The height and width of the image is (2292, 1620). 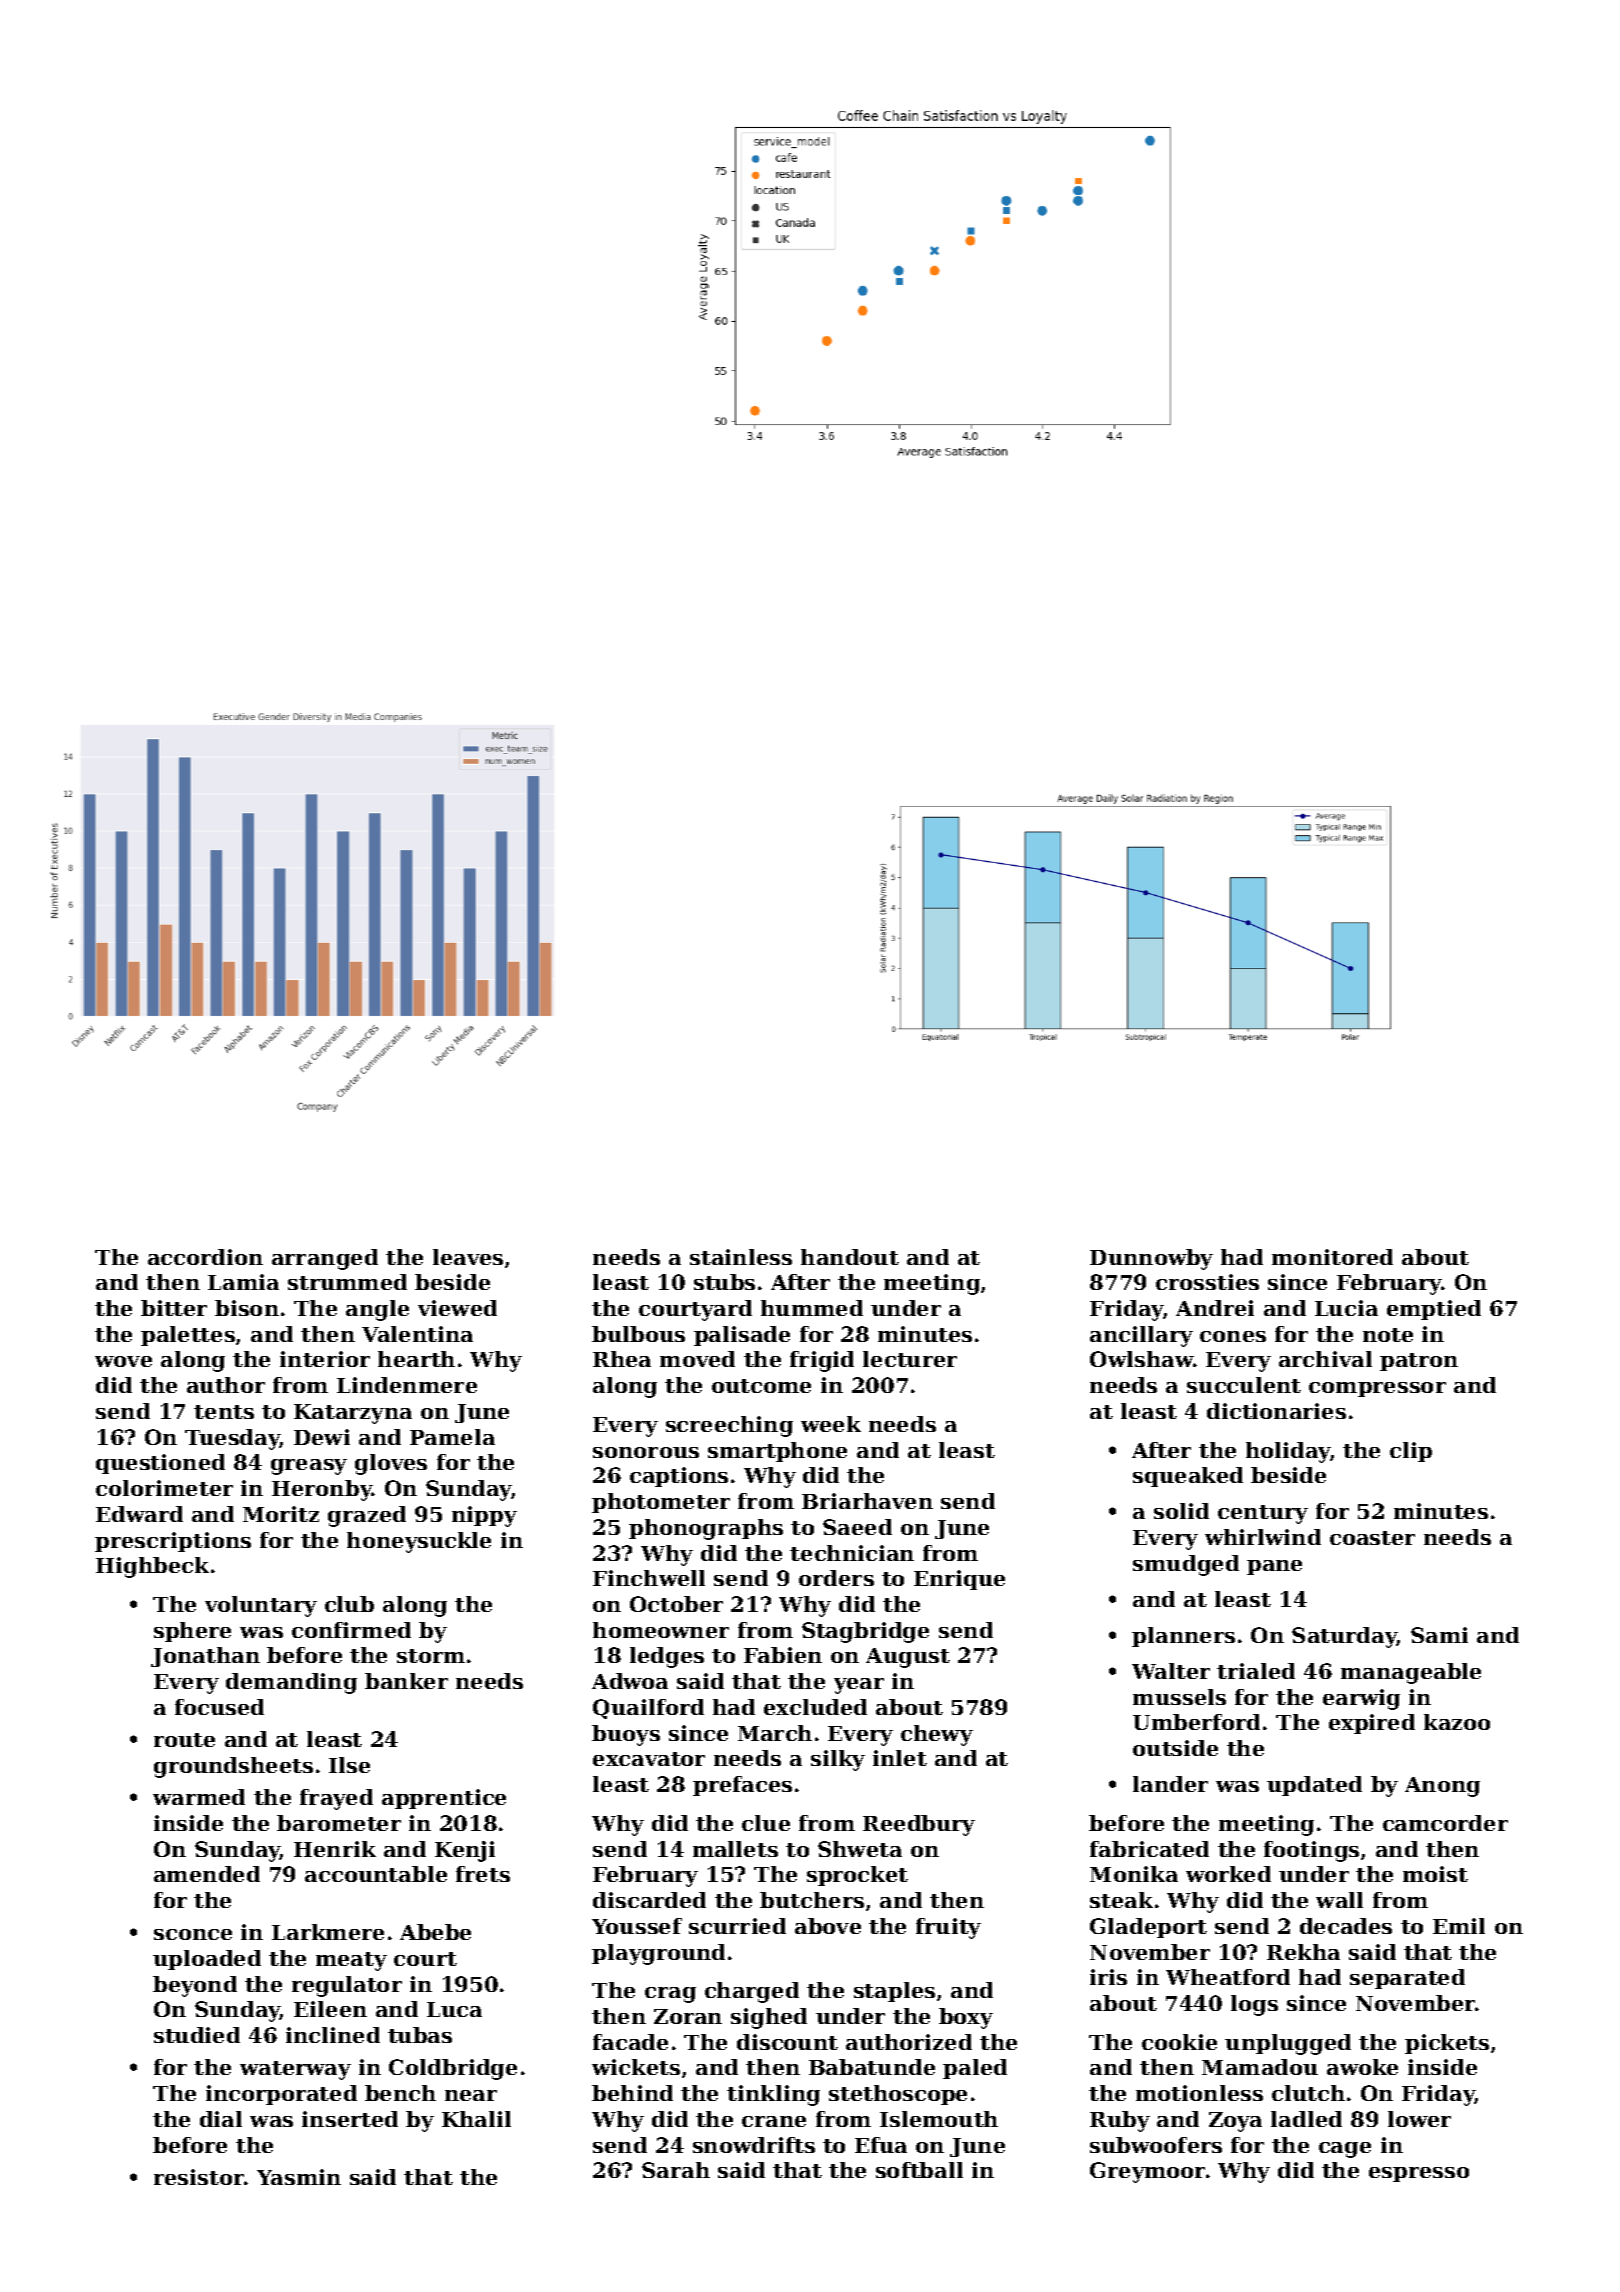 I want to click on emptied, so click(x=1434, y=1310).
